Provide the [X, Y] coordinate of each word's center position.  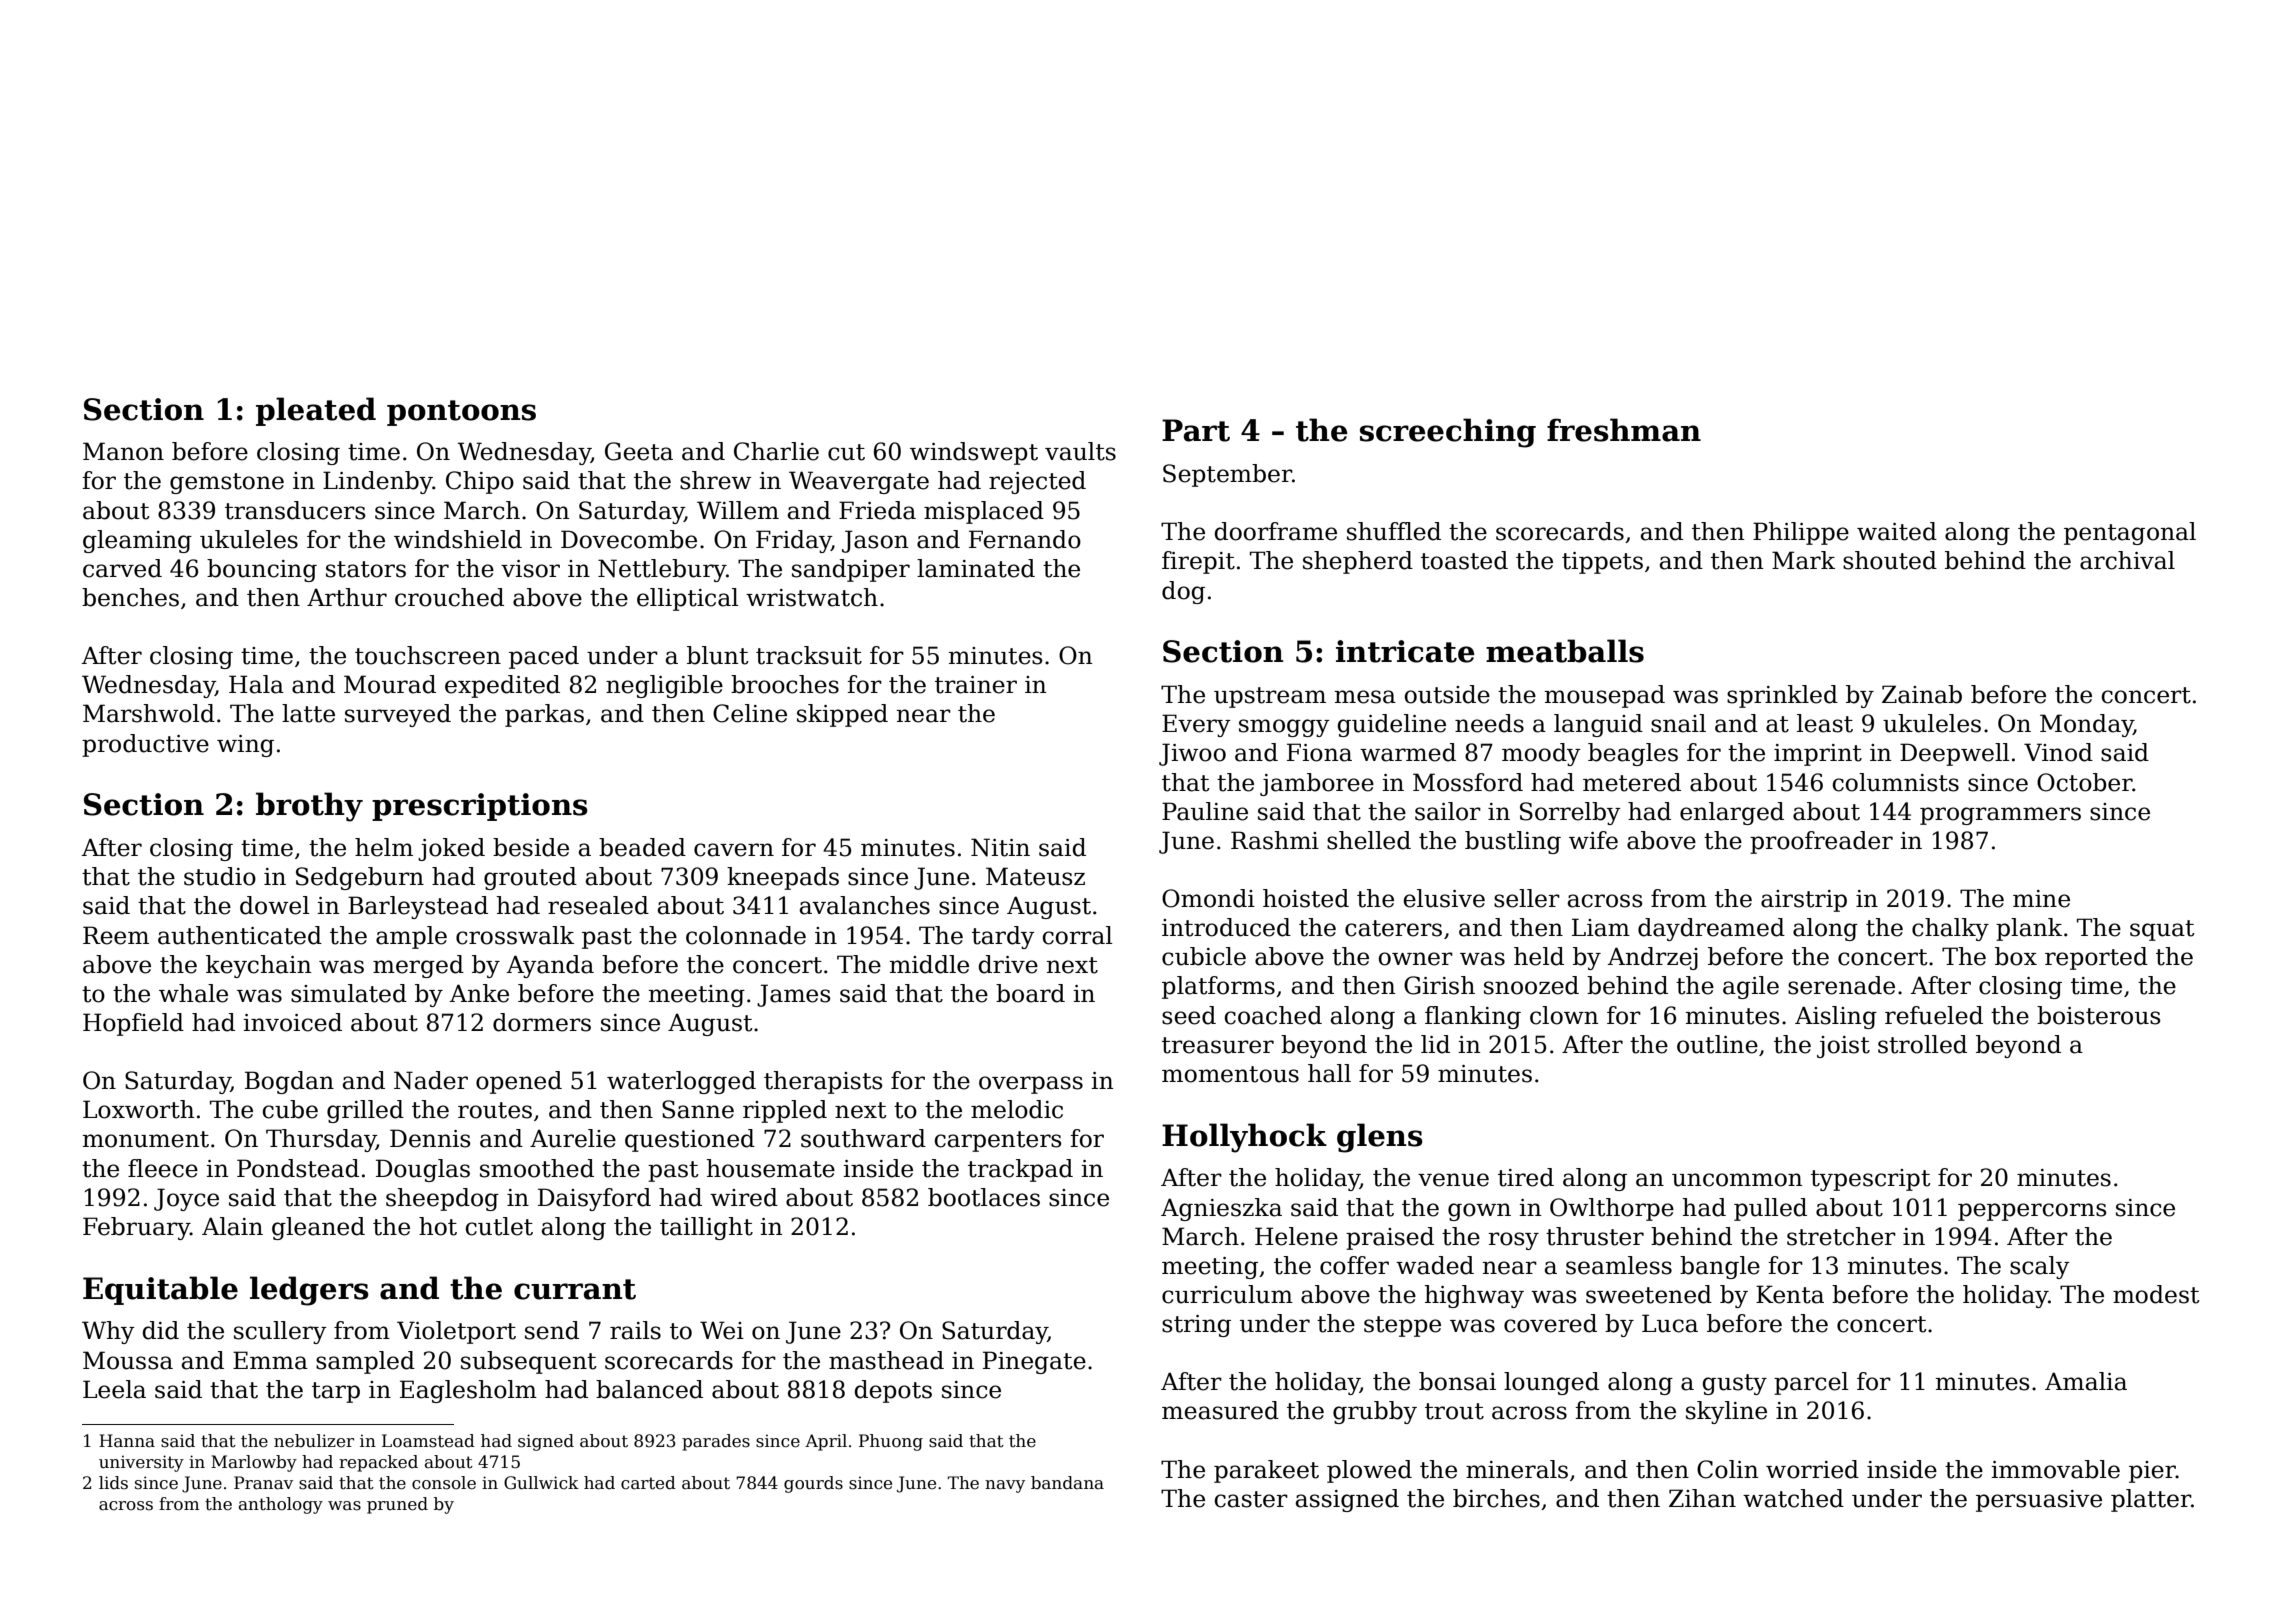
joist [1843, 1047]
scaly [2040, 1267]
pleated [316, 411]
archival [2127, 560]
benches [130, 597]
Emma [270, 1360]
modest [2156, 1294]
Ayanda [550, 966]
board [1030, 993]
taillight [706, 1228]
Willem [738, 510]
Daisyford [594, 1199]
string [1196, 1326]
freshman [1624, 430]
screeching [1448, 433]
